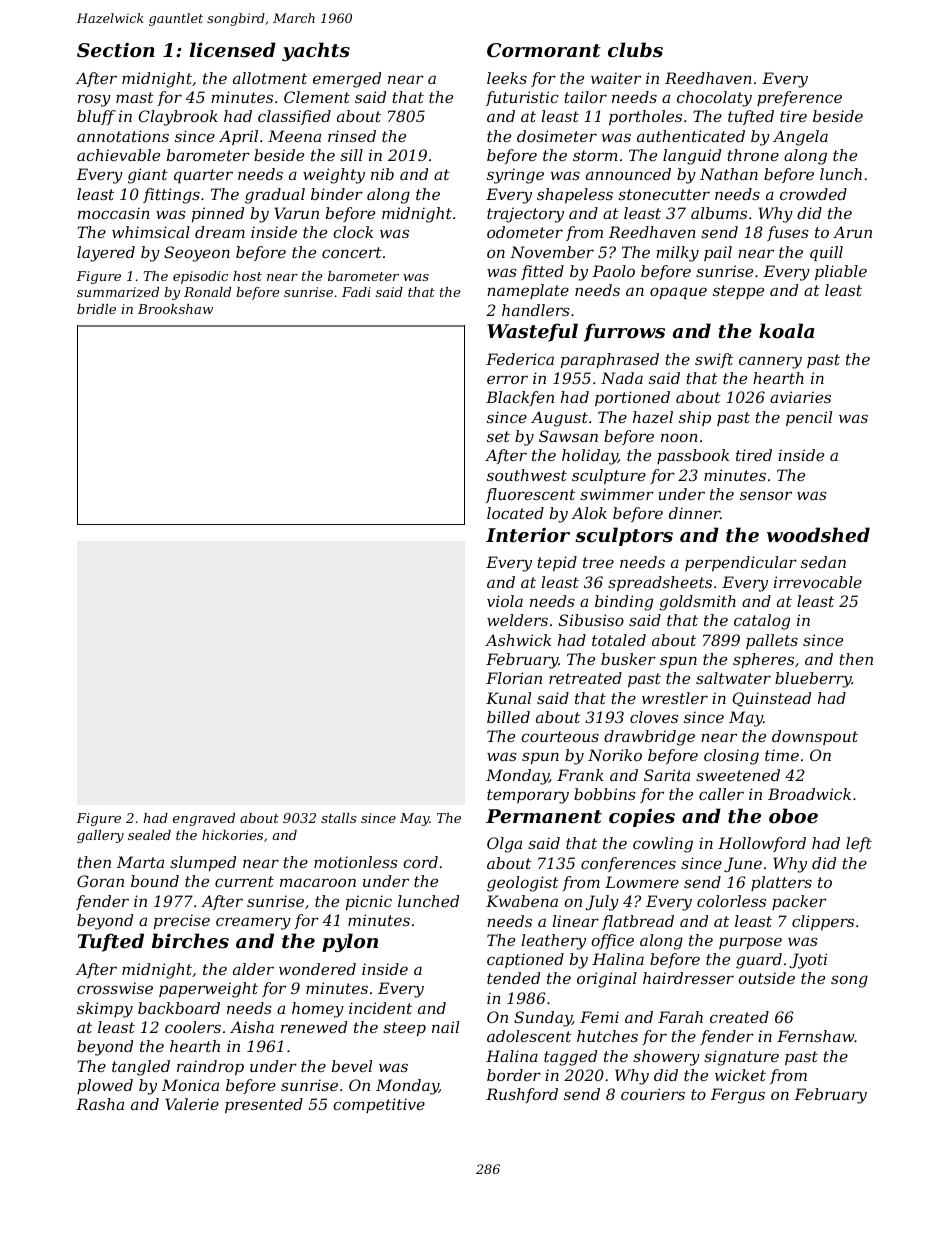 The height and width of the document is (1233, 952). I want to click on stonecutter, so click(664, 194).
